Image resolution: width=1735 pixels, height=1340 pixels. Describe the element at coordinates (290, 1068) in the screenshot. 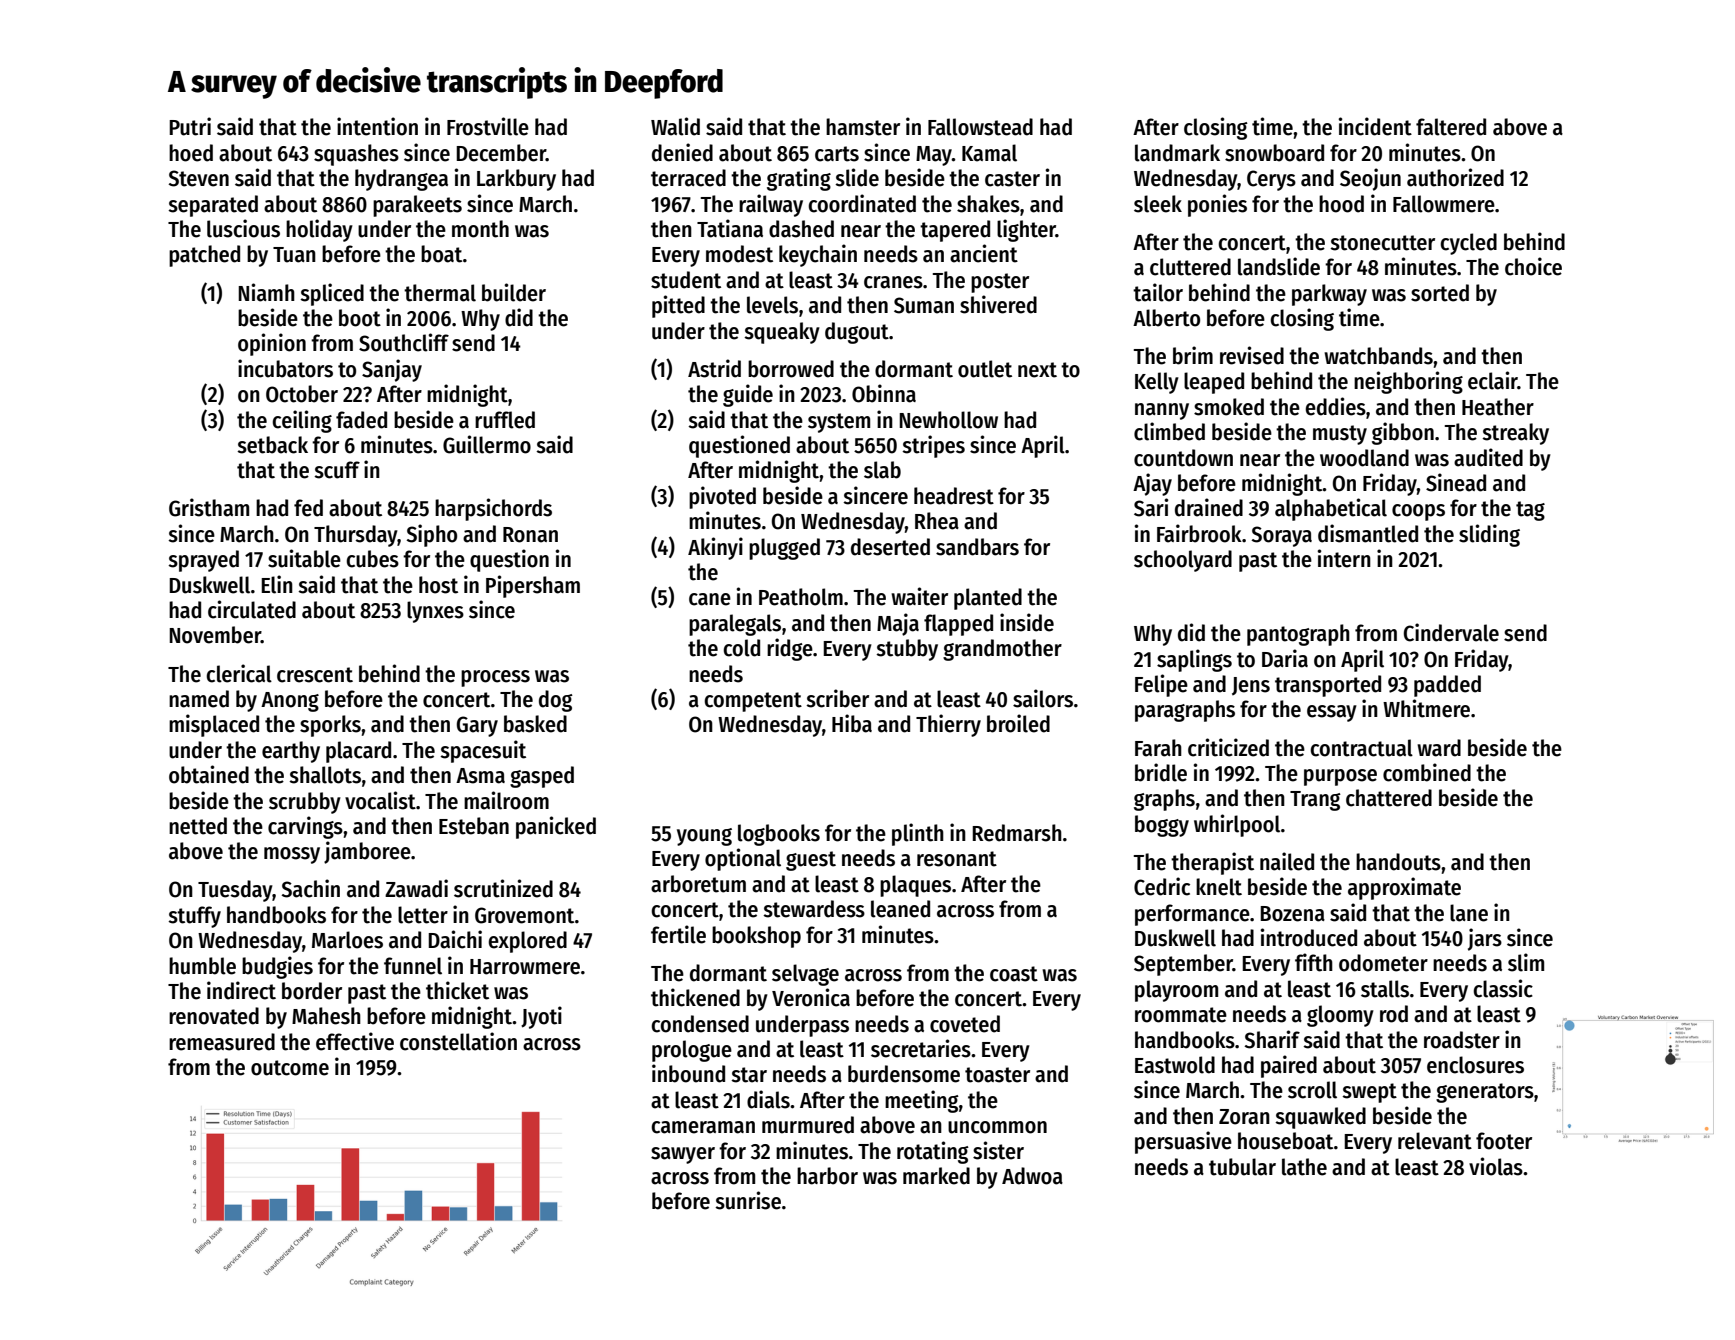

I see `outcome` at that location.
